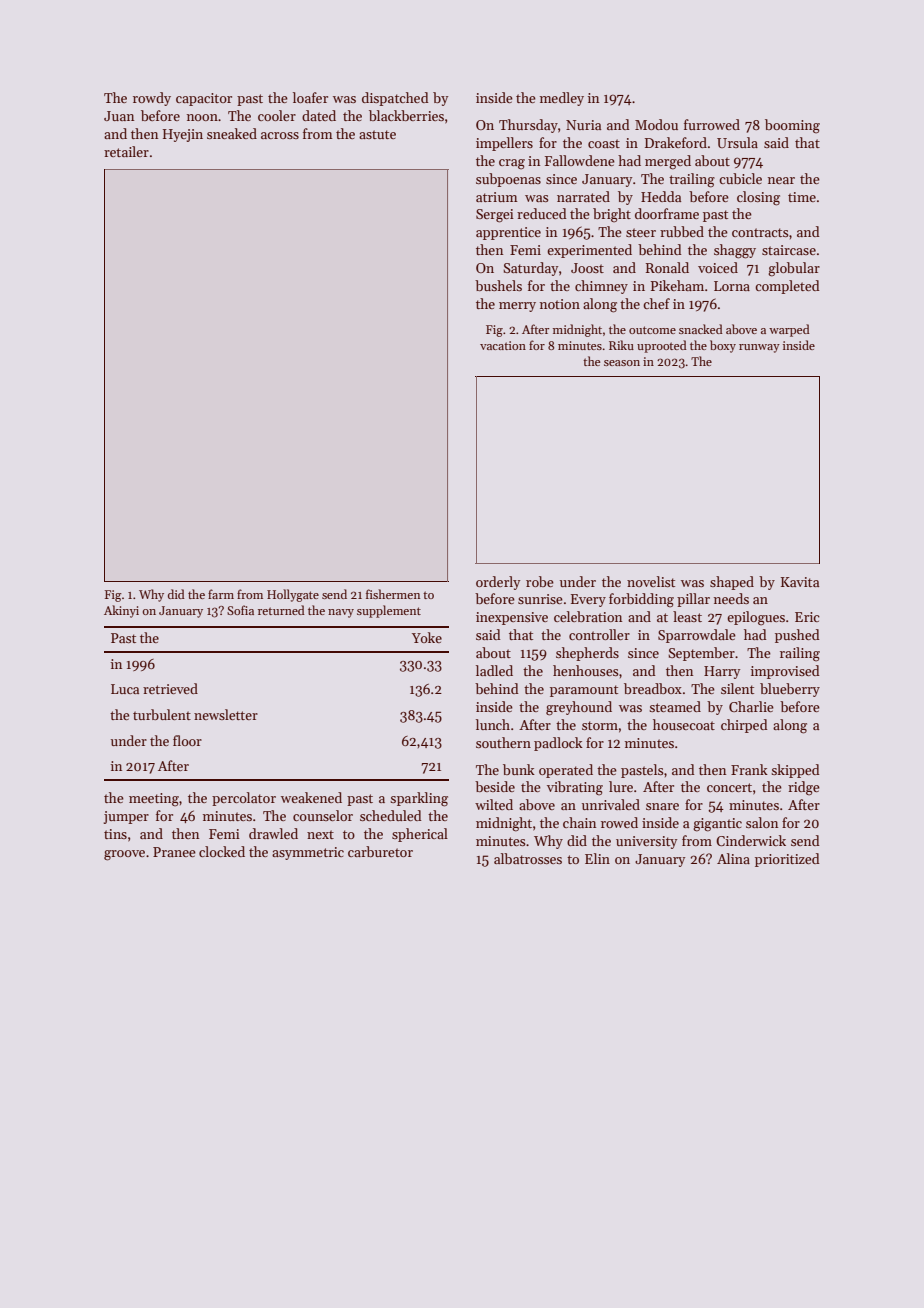 This screenshot has width=924, height=1308. I want to click on cooler, so click(277, 115).
